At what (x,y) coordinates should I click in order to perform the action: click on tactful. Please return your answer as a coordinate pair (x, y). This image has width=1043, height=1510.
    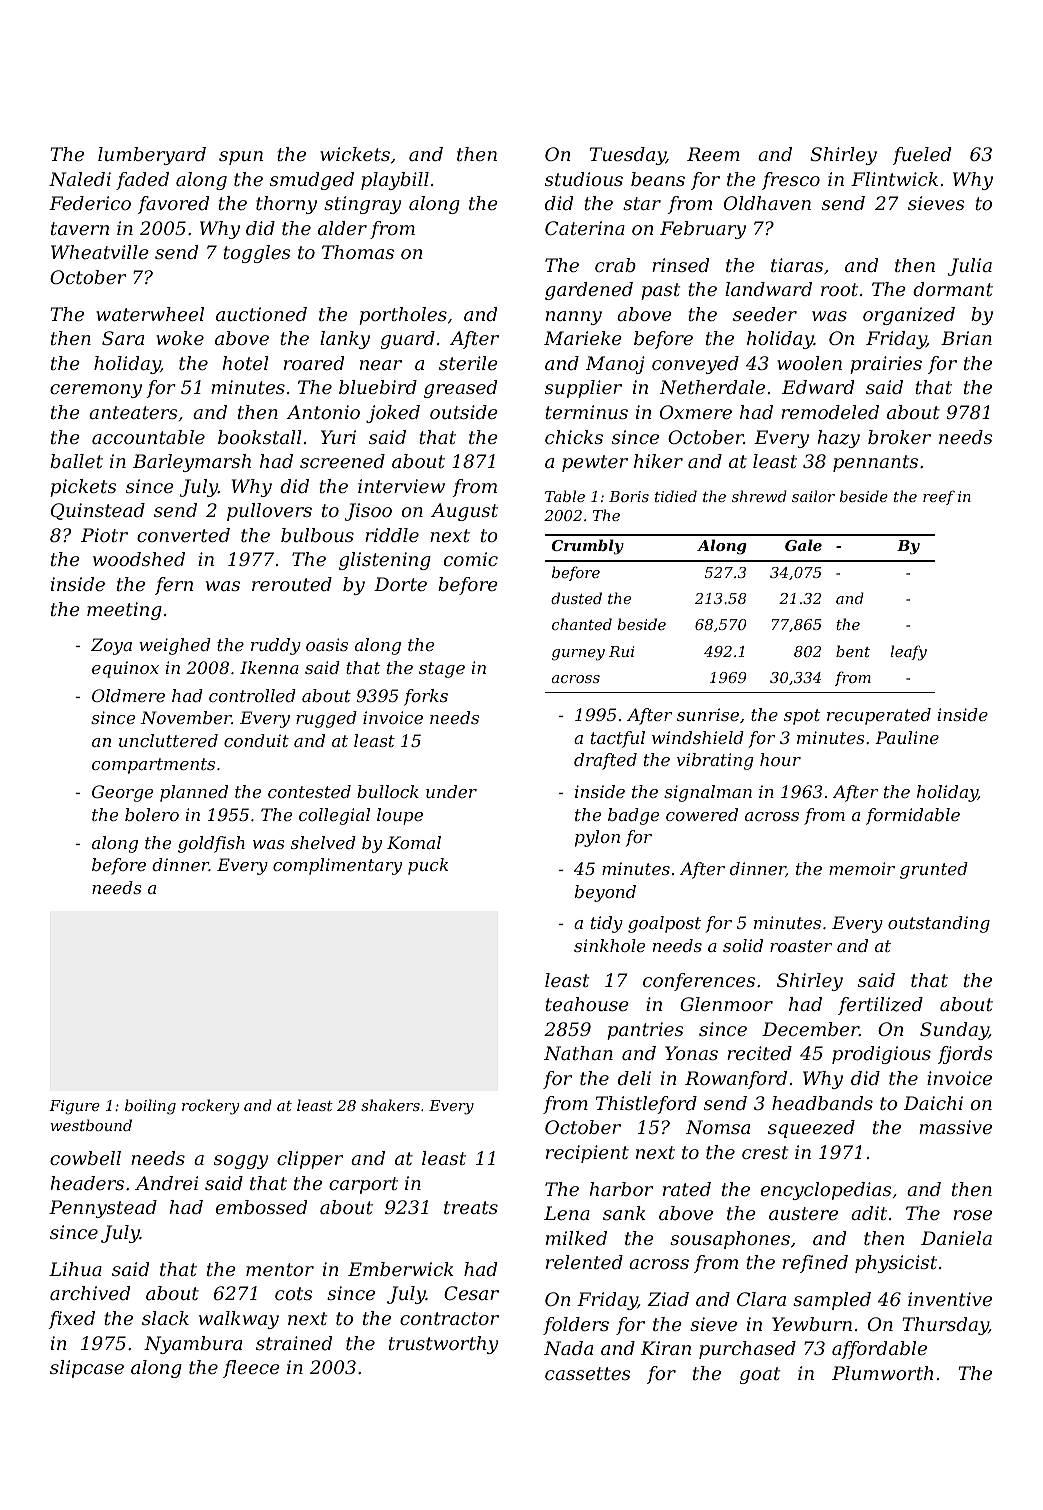
    Looking at the image, I should click on (618, 739).
